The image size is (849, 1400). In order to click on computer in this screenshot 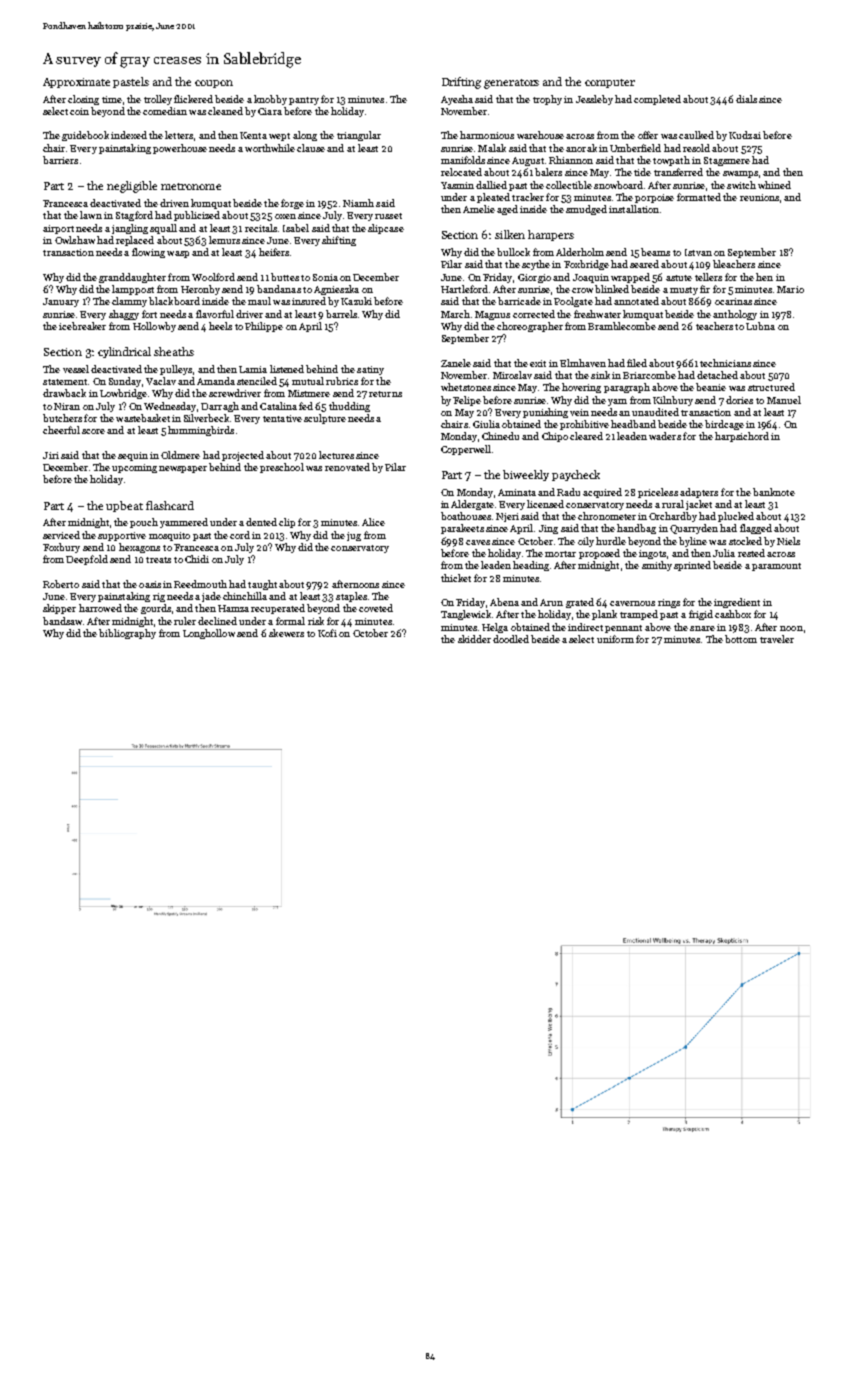, I will do `click(610, 83)`.
